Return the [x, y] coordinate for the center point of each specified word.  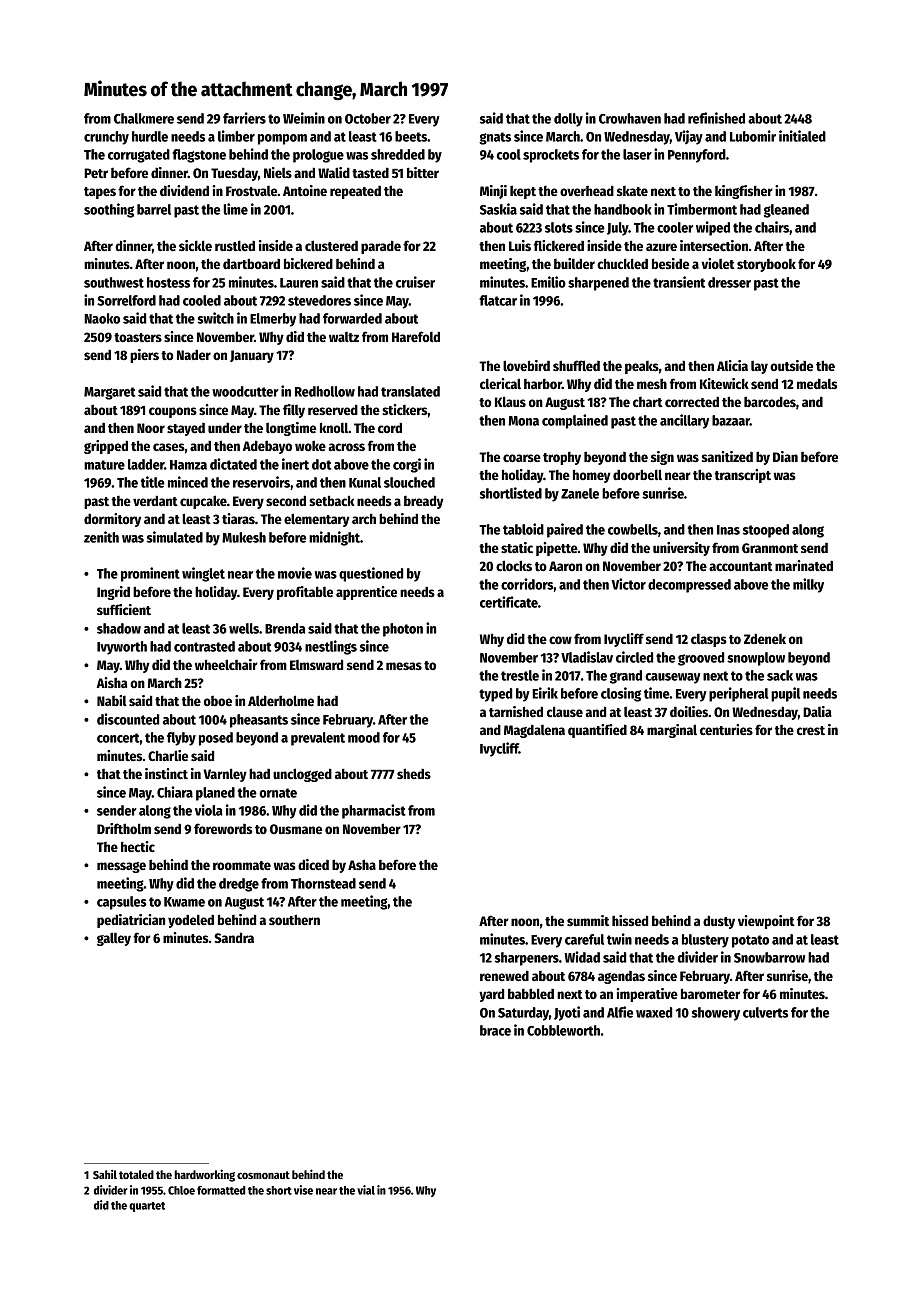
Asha [362, 864]
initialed [802, 136]
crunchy [106, 138]
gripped [106, 447]
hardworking [204, 1175]
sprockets [551, 156]
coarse [522, 458]
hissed [630, 920]
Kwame [184, 902]
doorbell [637, 474]
